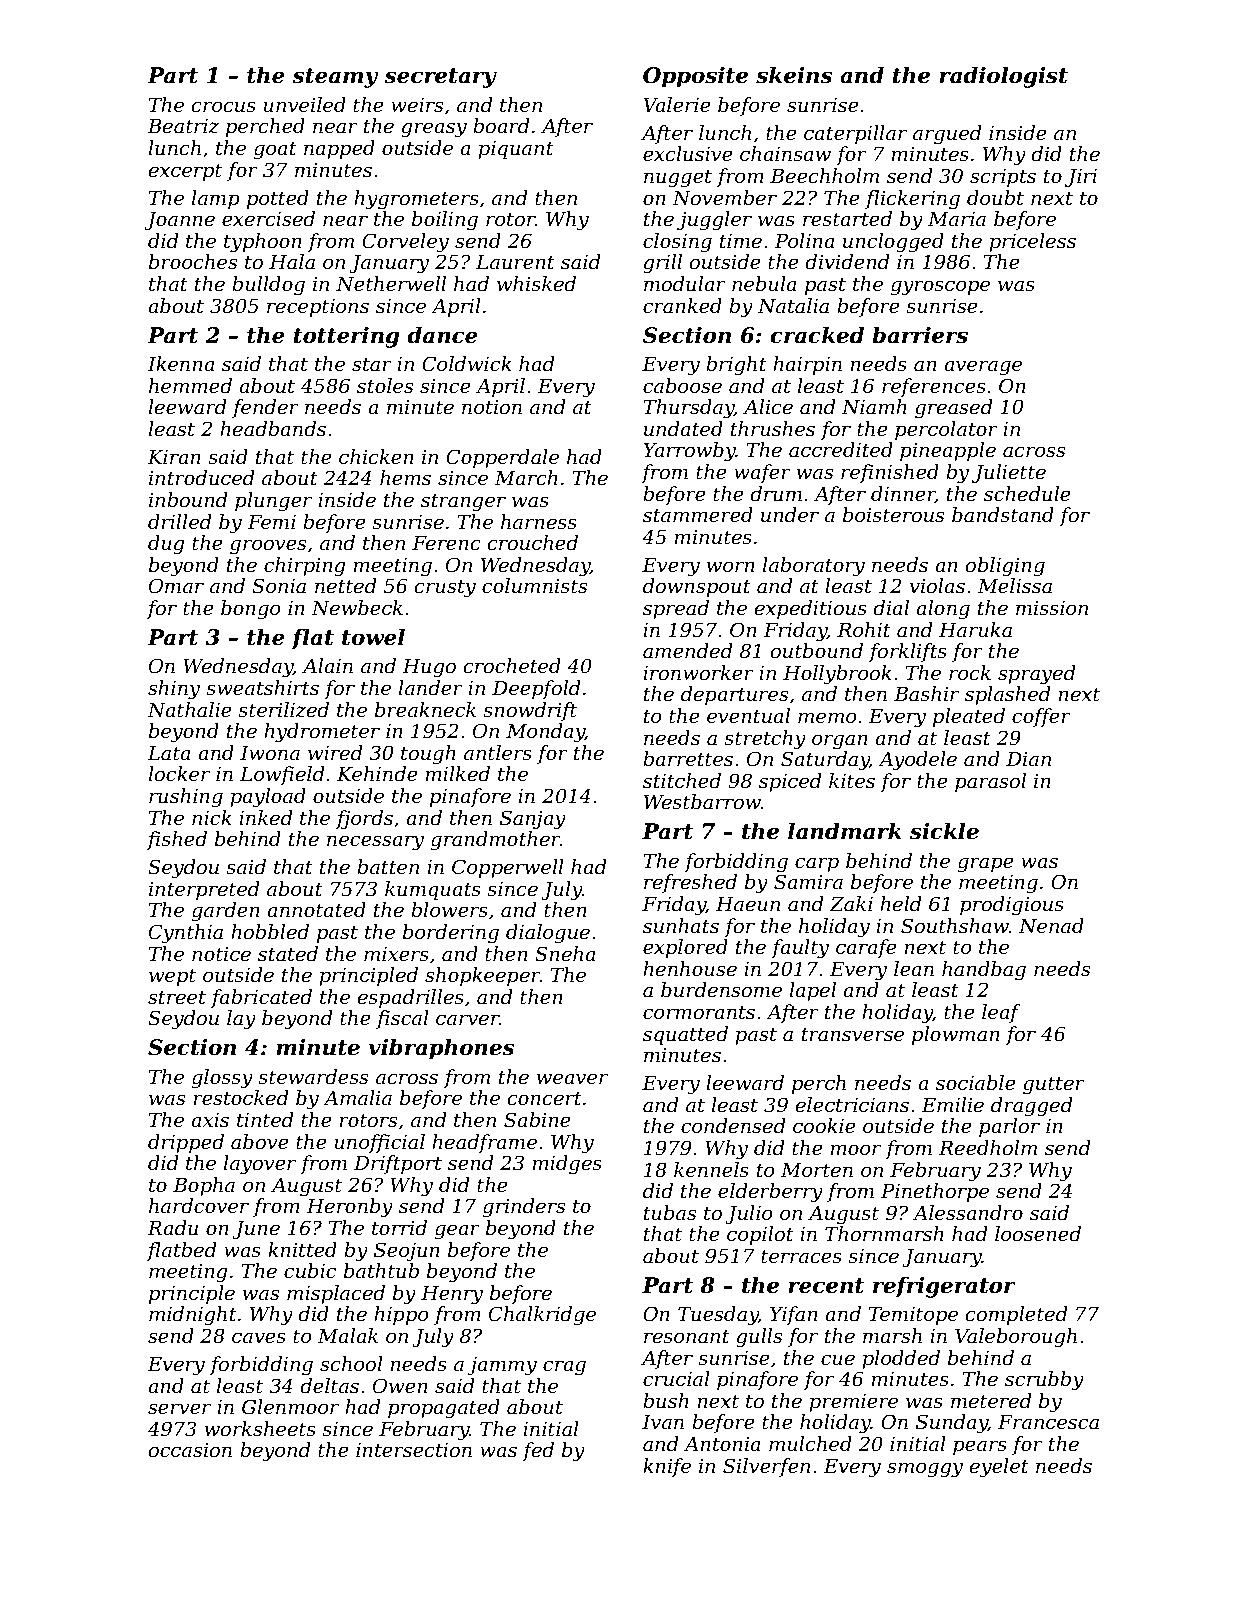 This image has height=1622, width=1253. I want to click on shopkeeper, so click(482, 976).
